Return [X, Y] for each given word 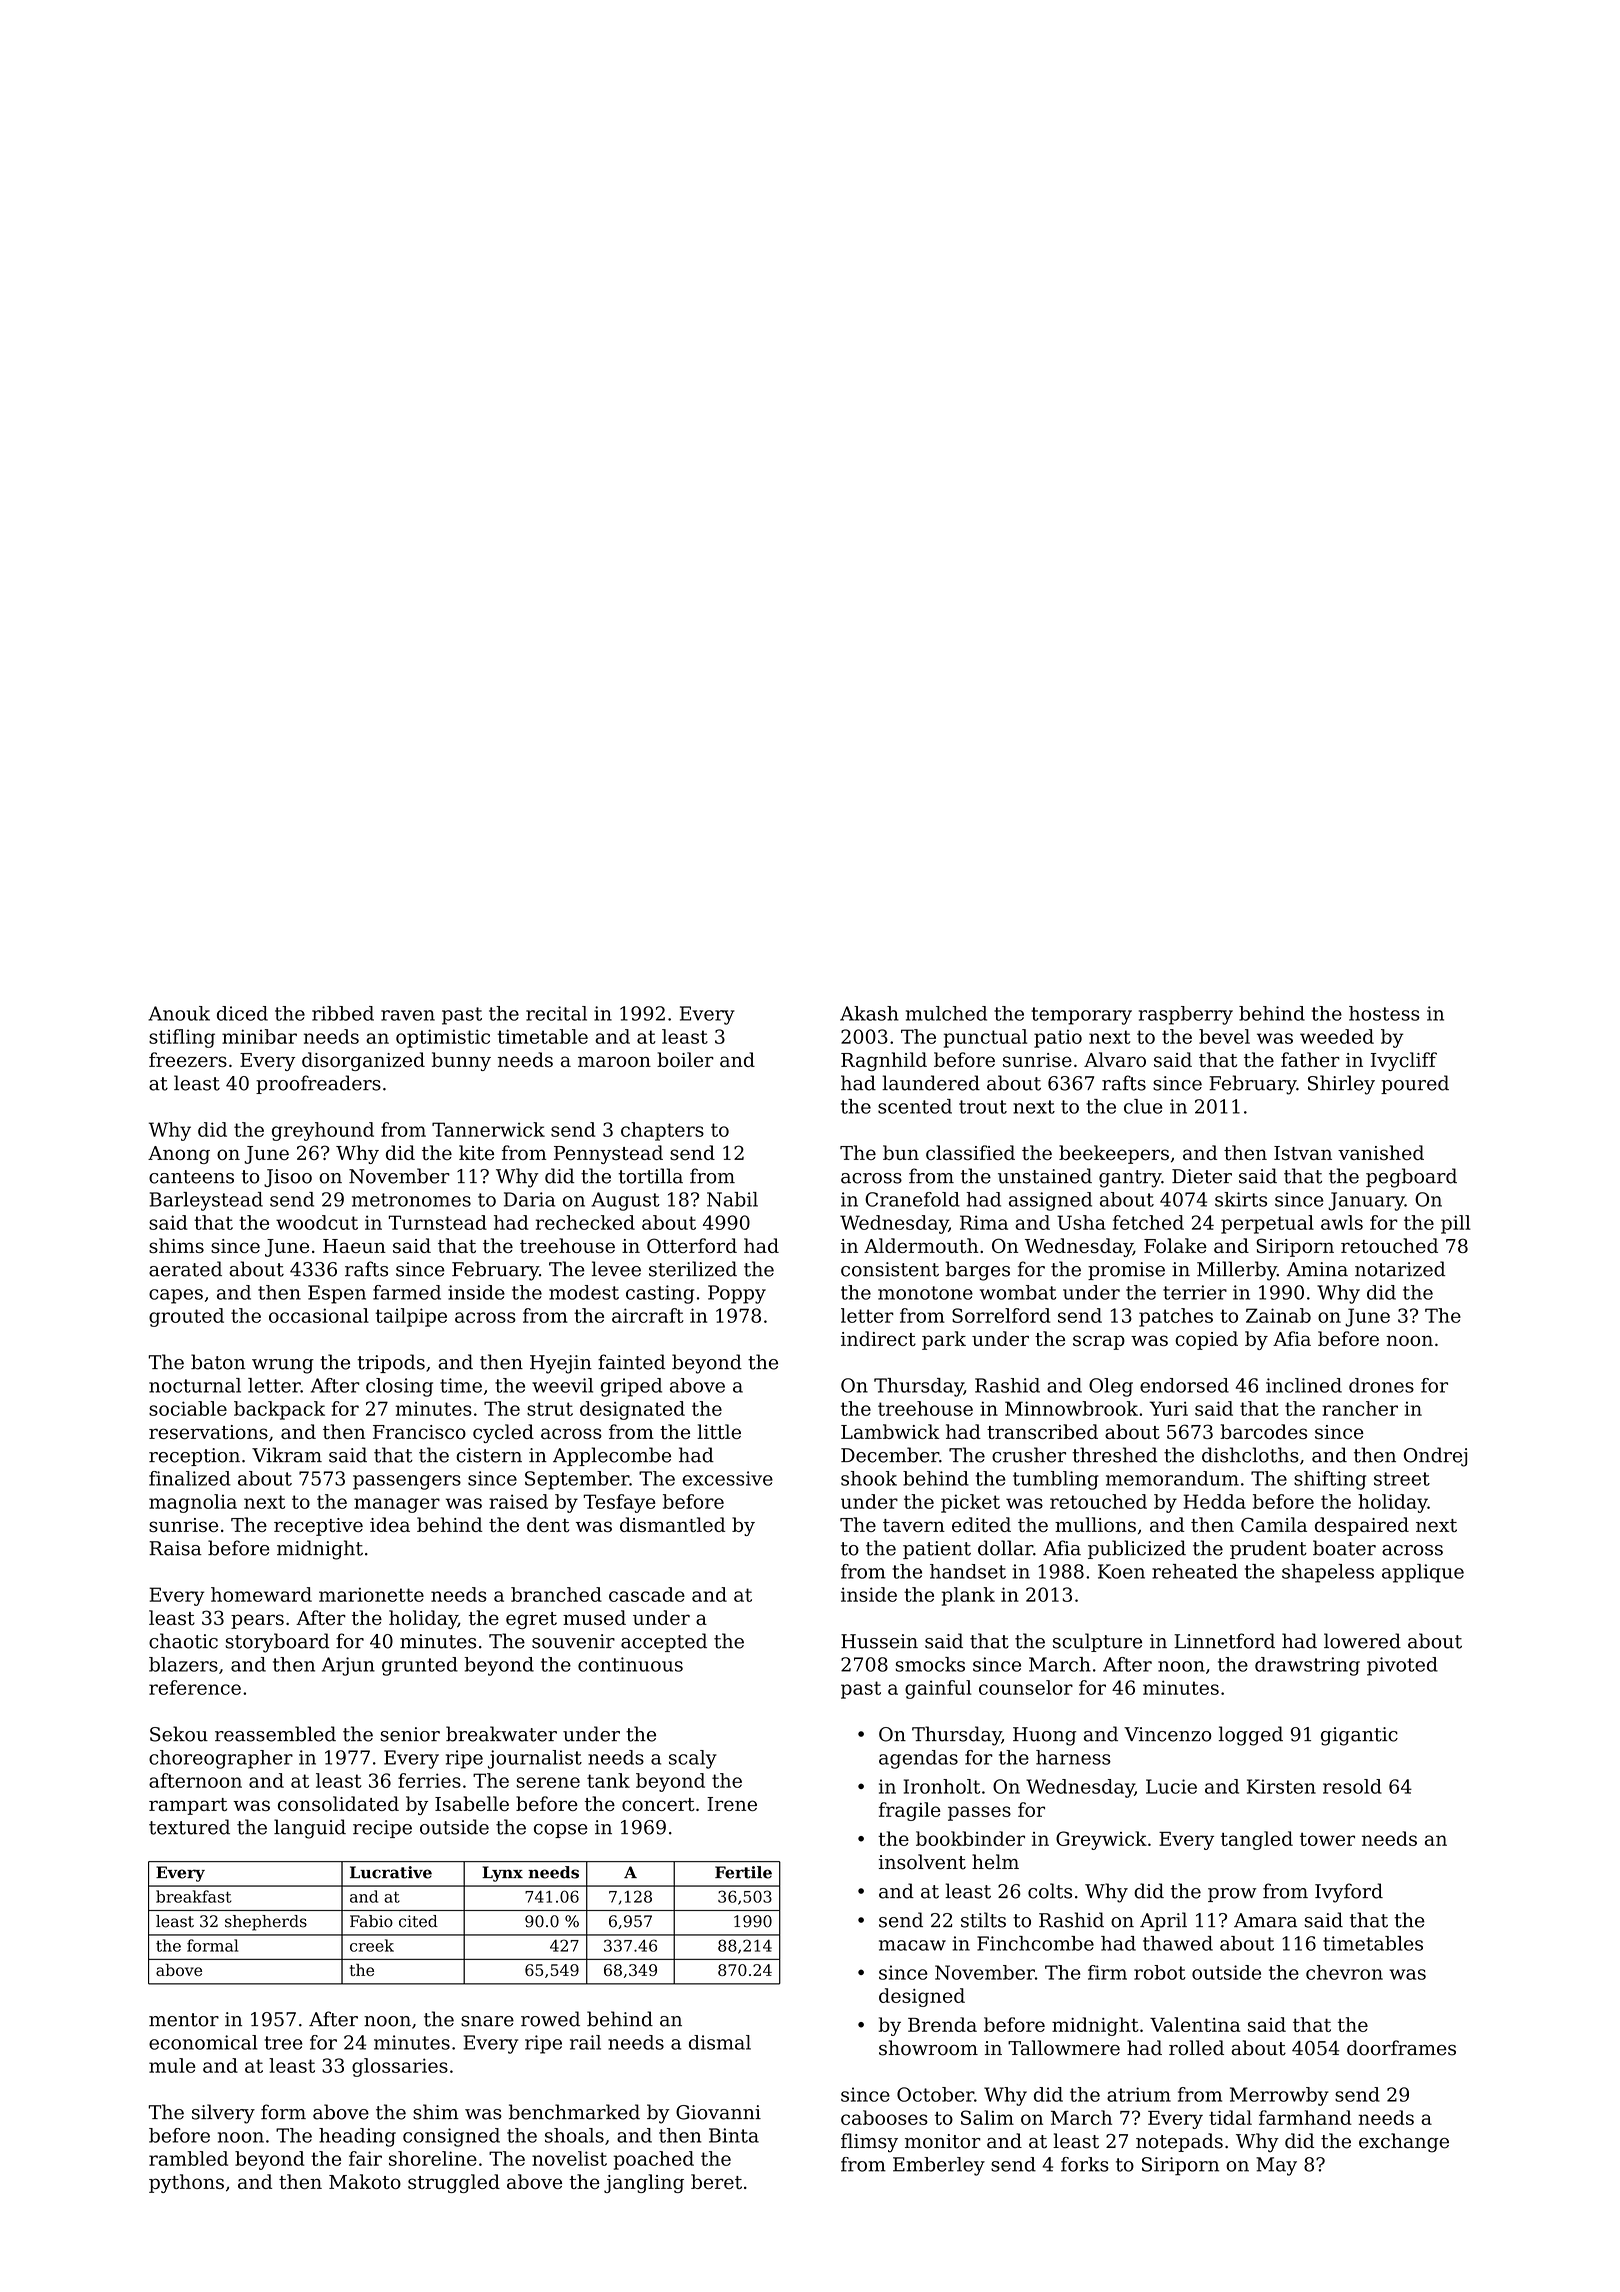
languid [310, 1829]
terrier [1195, 1292]
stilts [983, 1920]
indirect [878, 1338]
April [1163, 1921]
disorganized [363, 1061]
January [1366, 1201]
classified [970, 1152]
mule [172, 2065]
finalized [190, 1478]
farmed [407, 1292]
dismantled [672, 1524]
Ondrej [1435, 1457]
